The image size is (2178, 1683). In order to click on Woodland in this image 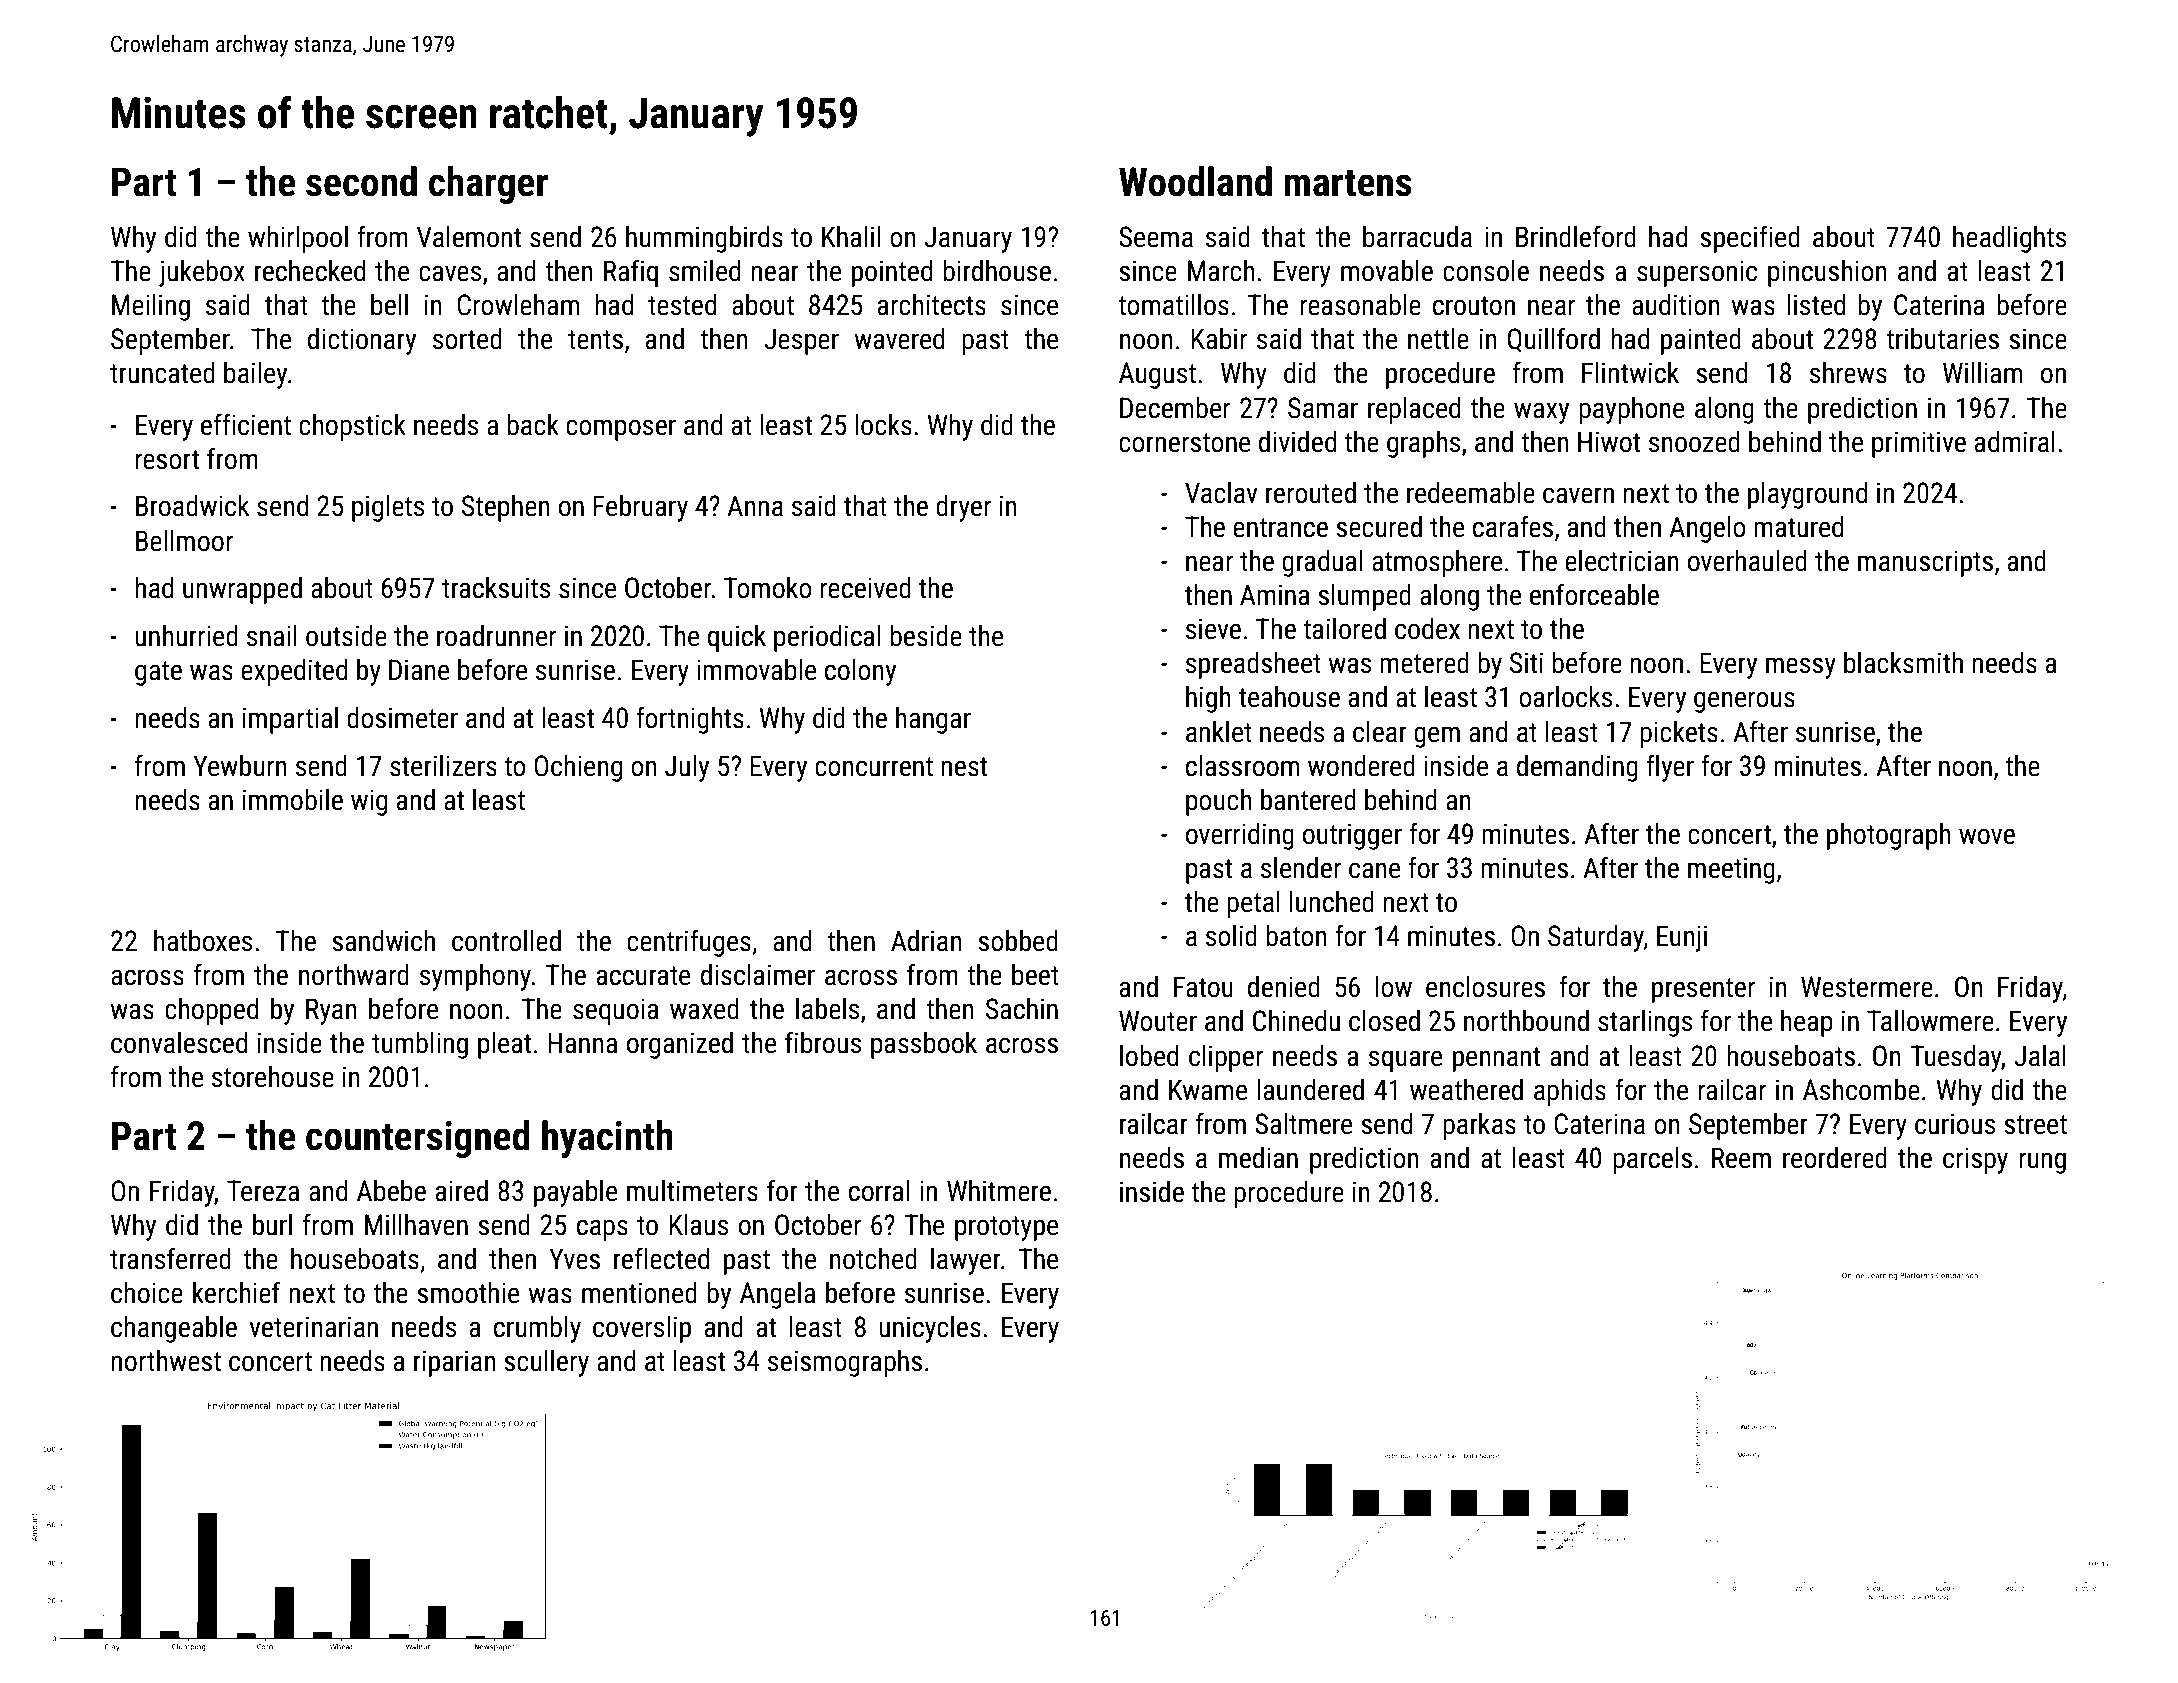, I will do `click(1195, 181)`.
